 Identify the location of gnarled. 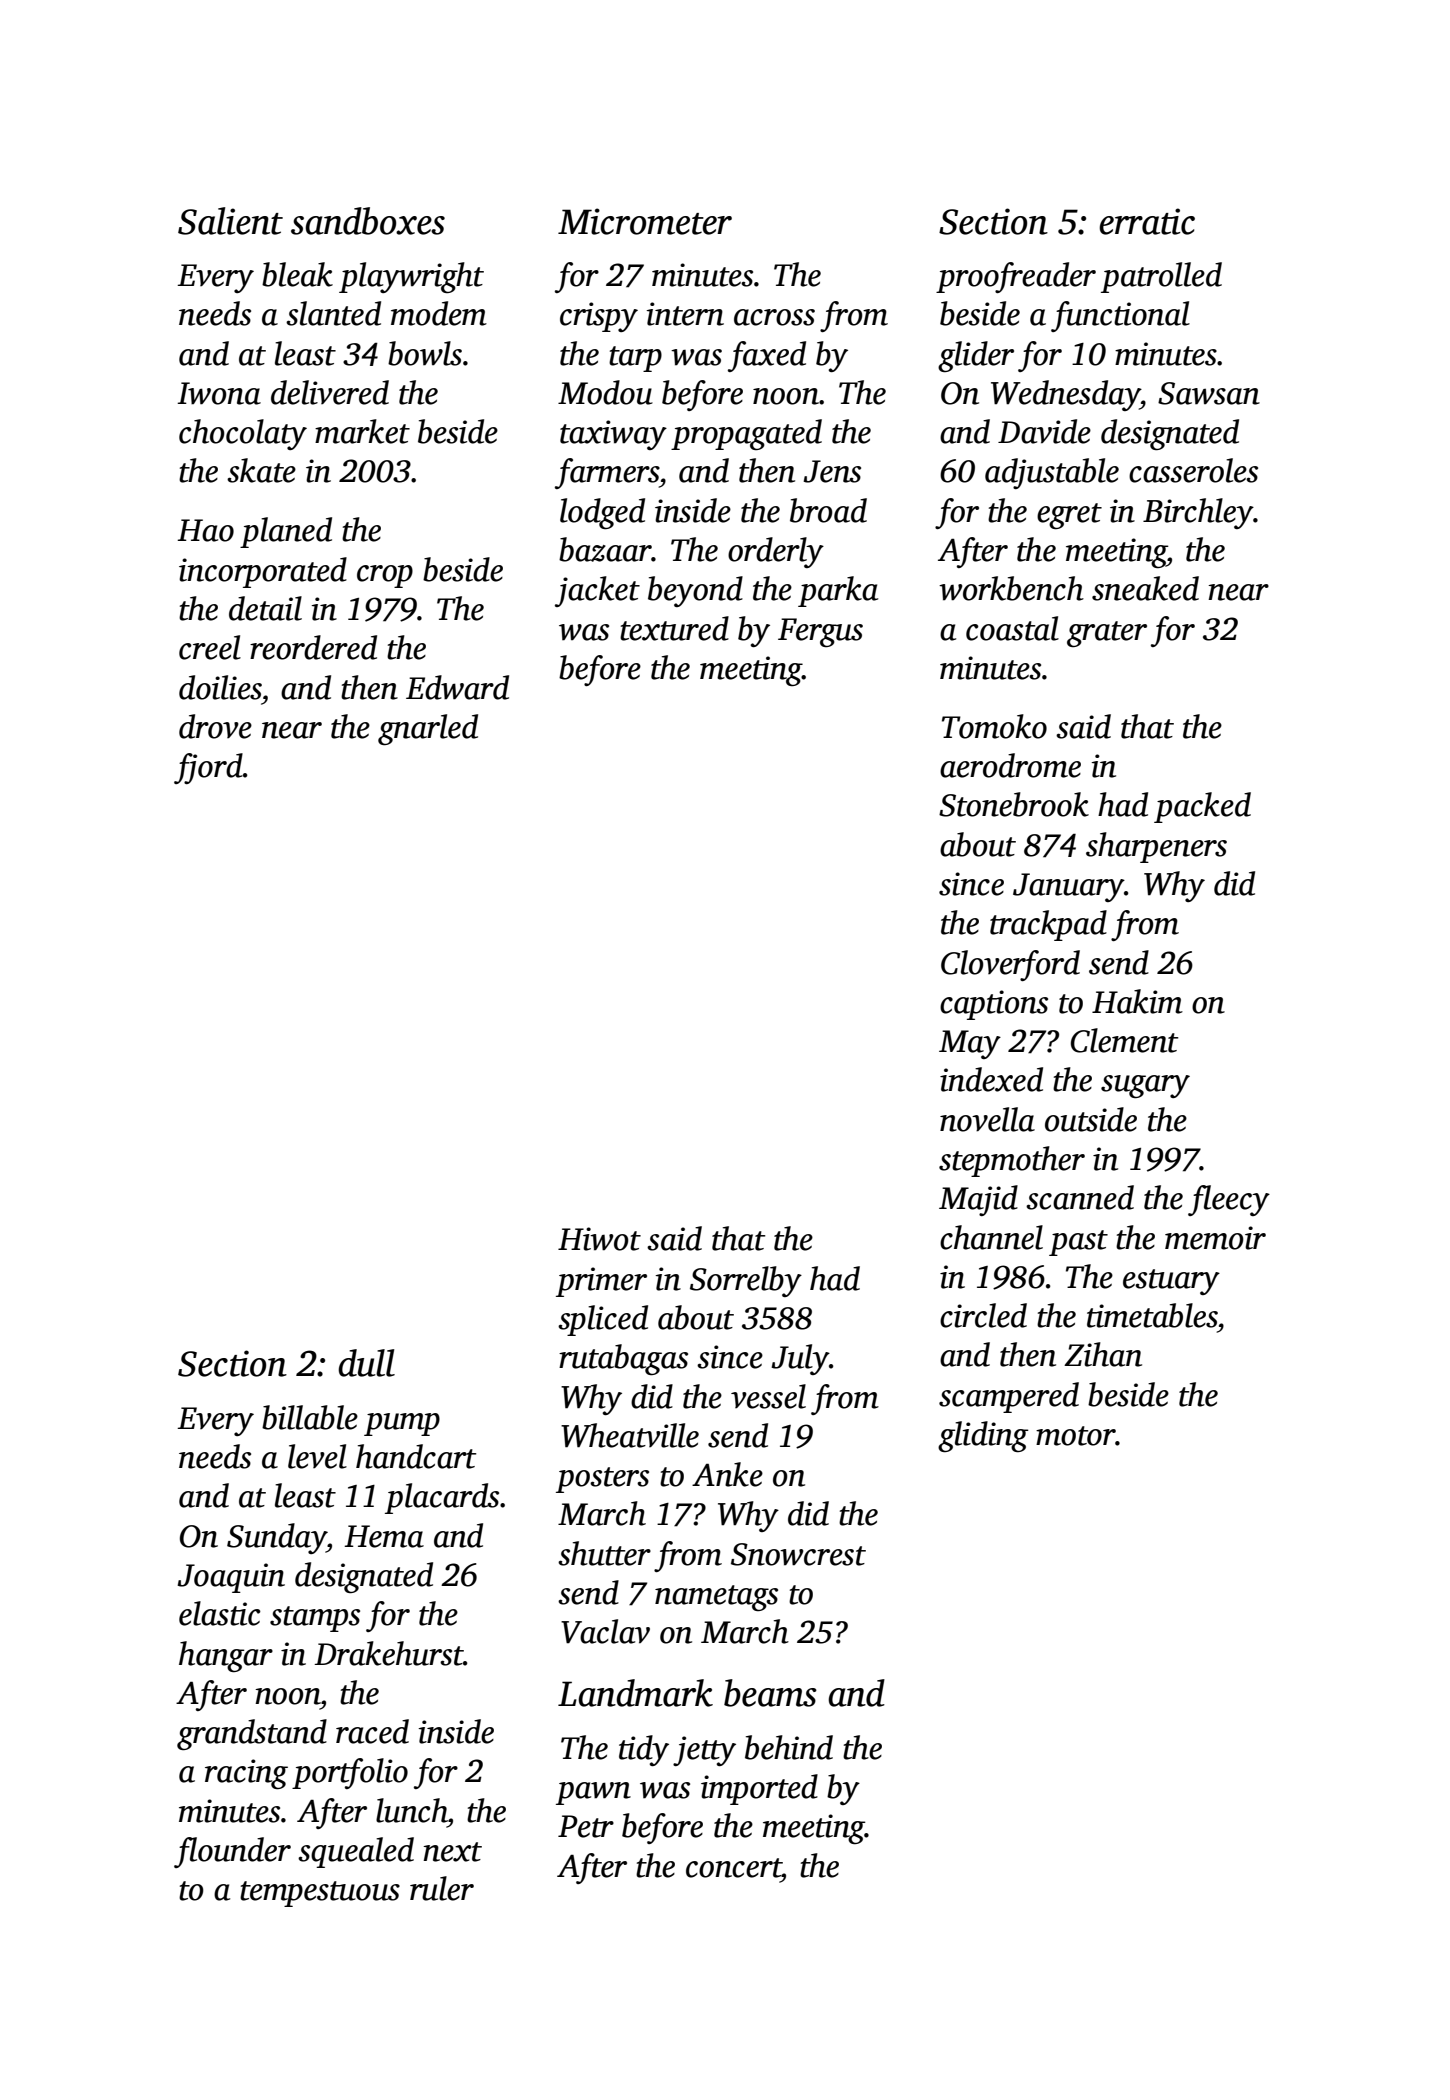
(428, 729).
